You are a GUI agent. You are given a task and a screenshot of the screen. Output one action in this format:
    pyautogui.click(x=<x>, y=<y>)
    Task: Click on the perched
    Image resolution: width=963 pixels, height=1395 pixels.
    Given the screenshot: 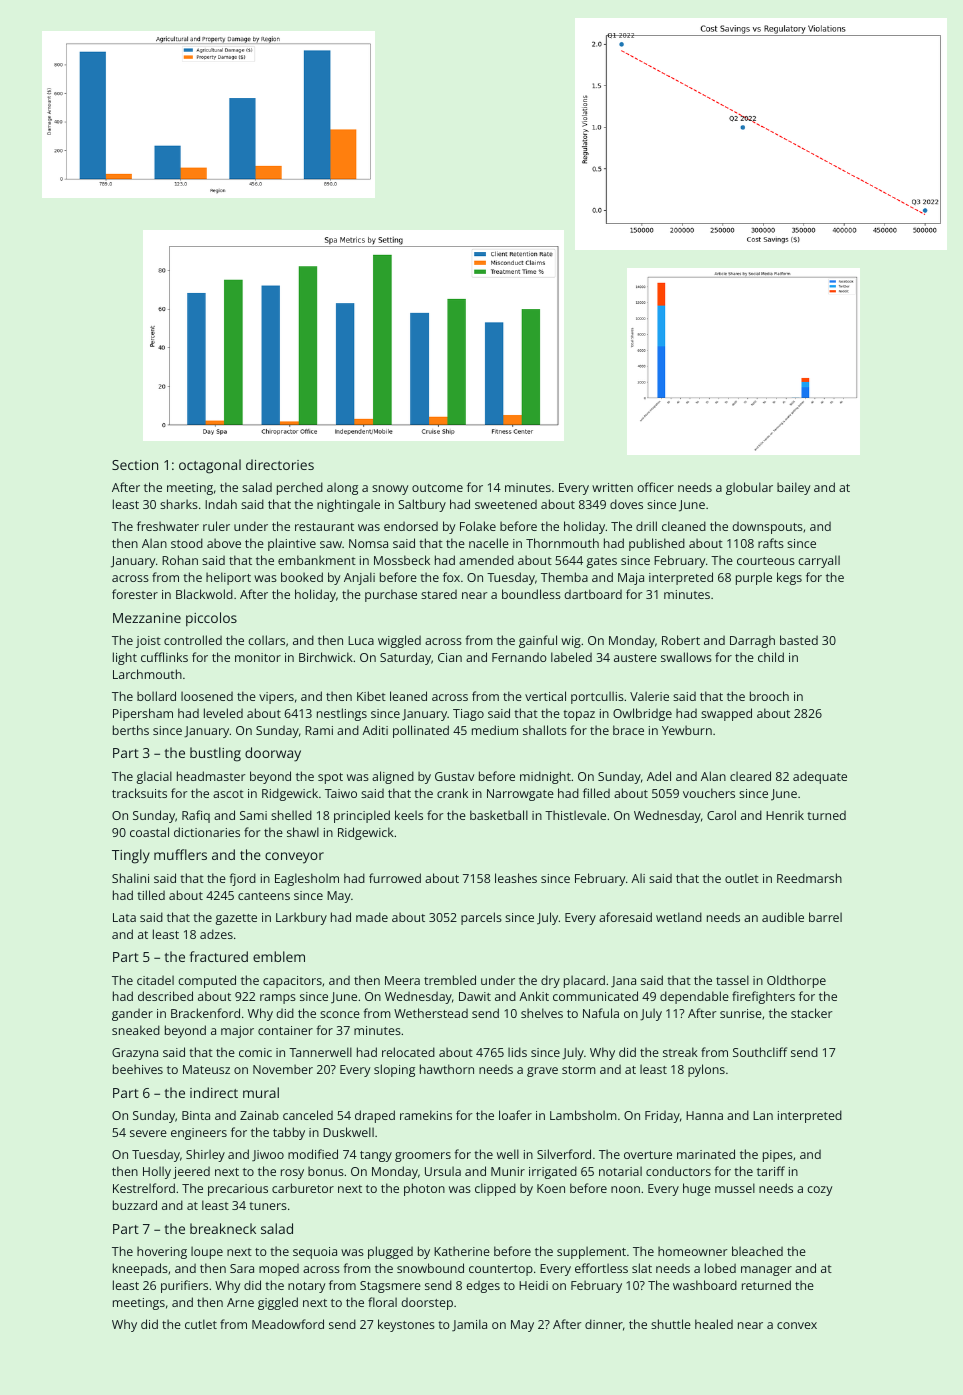 What is the action you would take?
    pyautogui.click(x=300, y=488)
